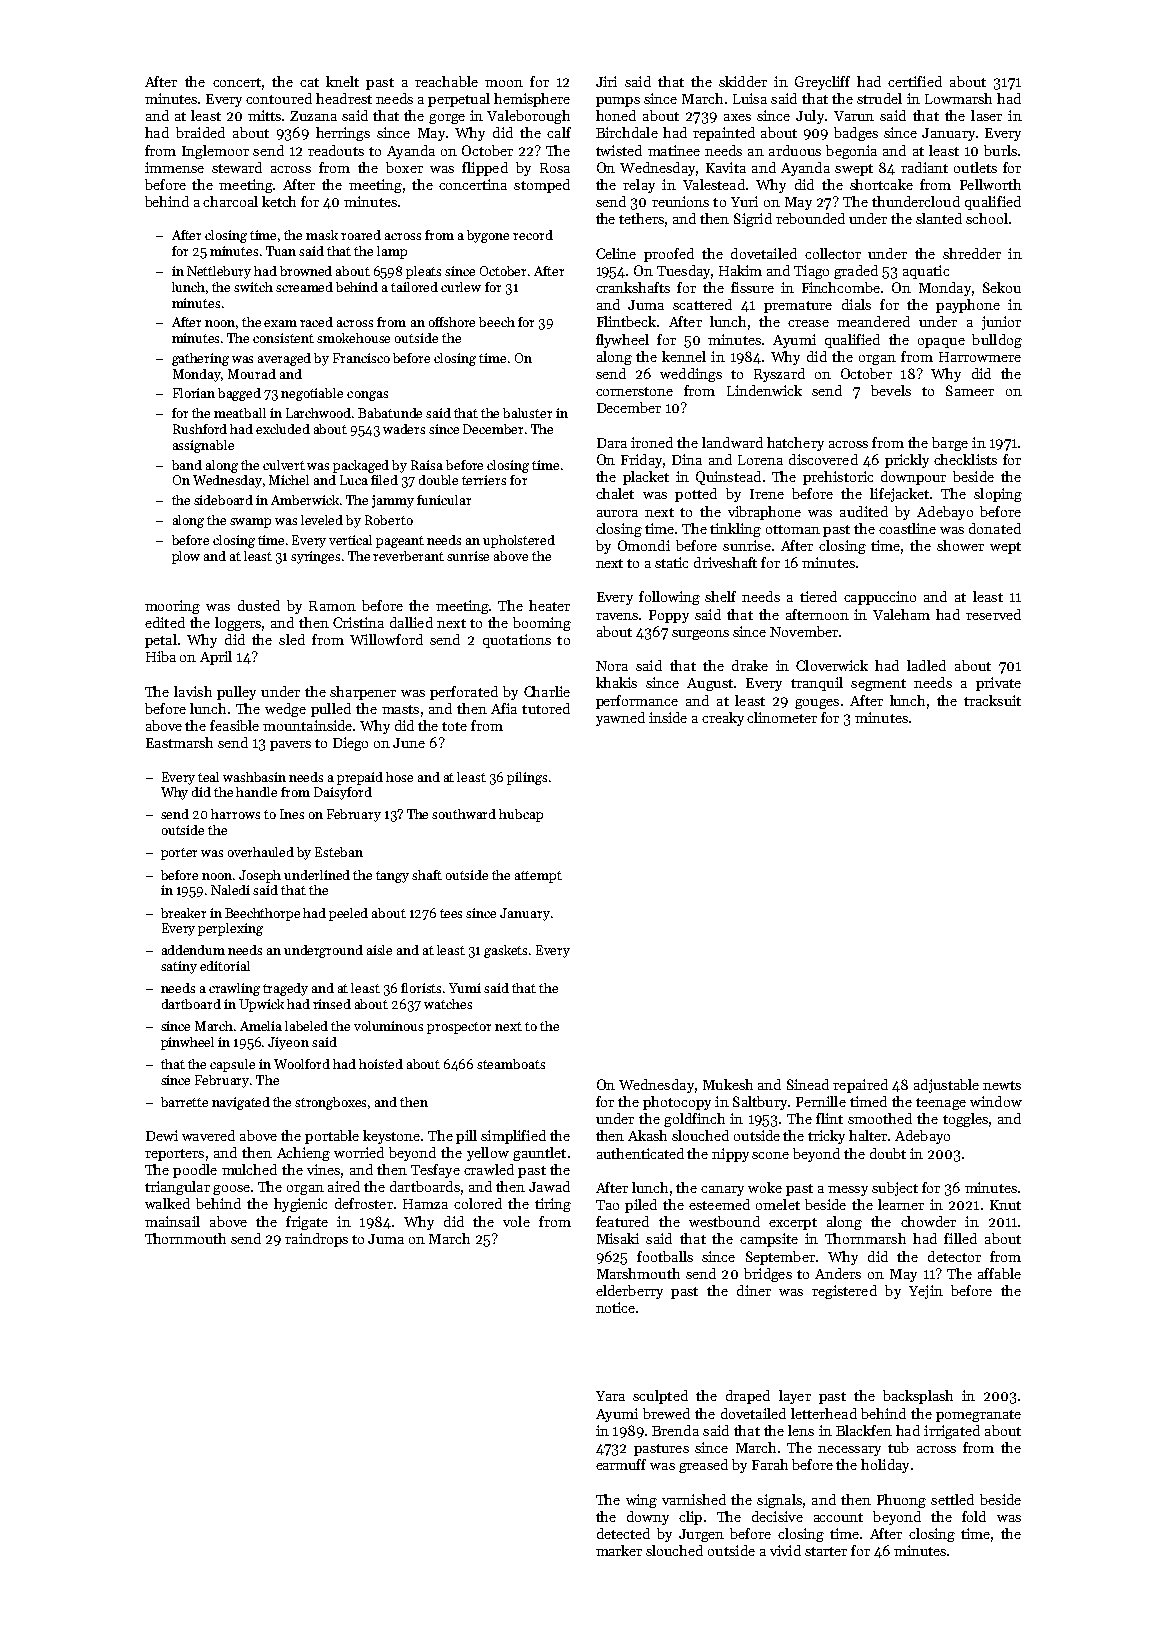  I want to click on detected, so click(623, 1533).
